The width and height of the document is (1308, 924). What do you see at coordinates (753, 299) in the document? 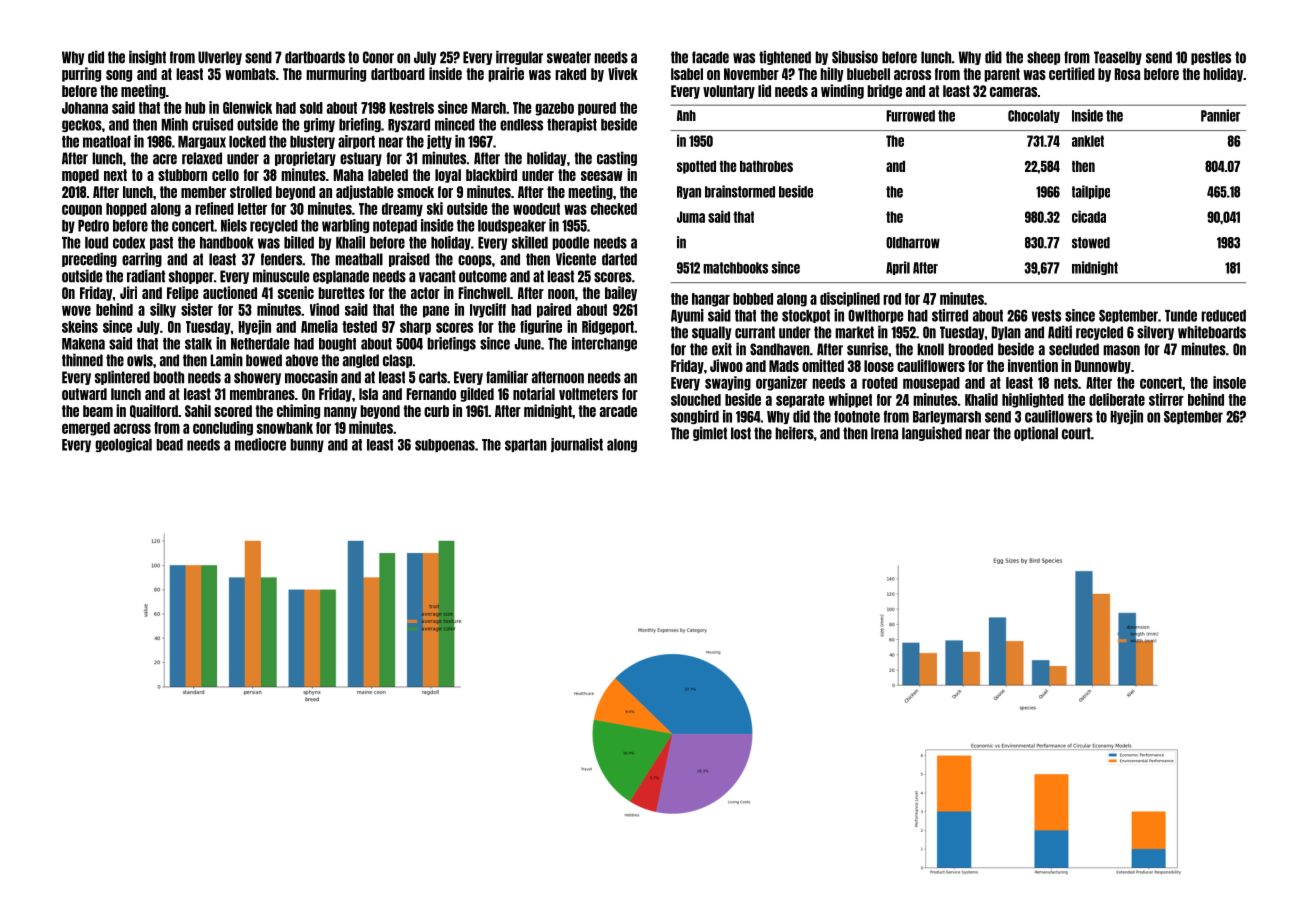
I see `bobbed` at bounding box center [753, 299].
